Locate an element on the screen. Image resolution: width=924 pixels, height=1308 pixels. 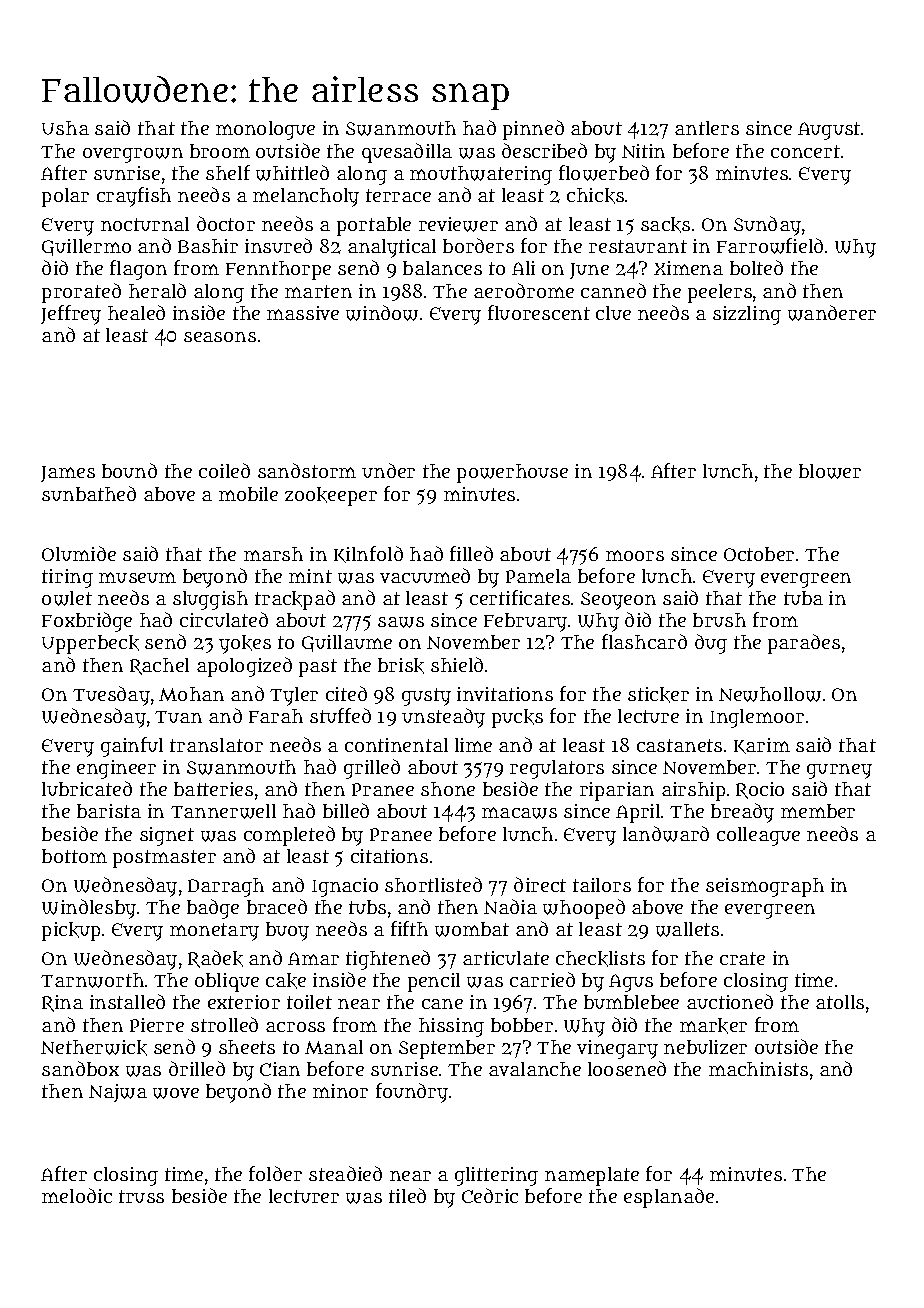
Fennthorpe is located at coordinates (278, 270).
